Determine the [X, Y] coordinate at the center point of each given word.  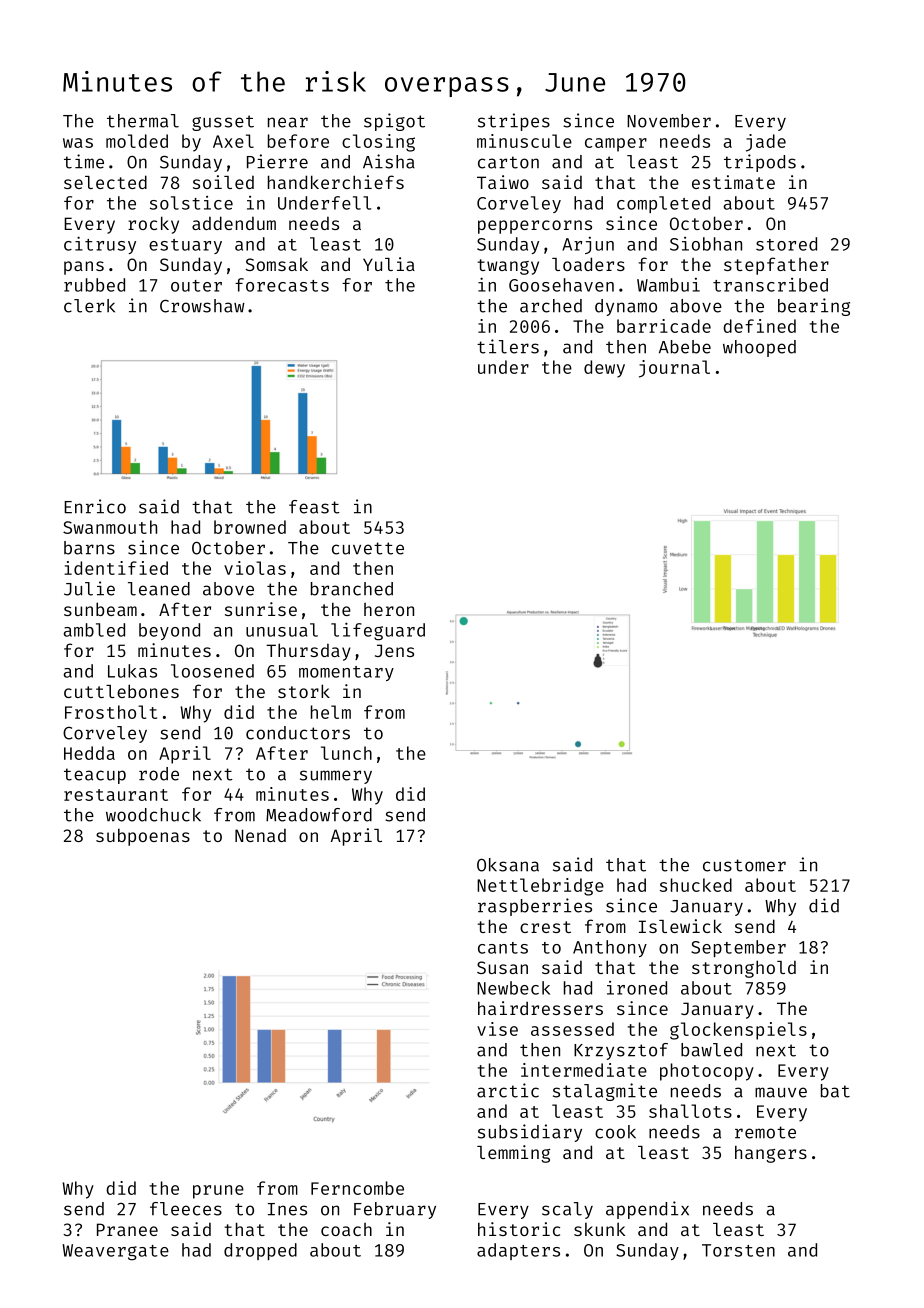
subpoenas [143, 837]
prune [218, 1192]
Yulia [389, 264]
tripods [760, 163]
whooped [759, 348]
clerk [89, 306]
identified [116, 568]
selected [105, 182]
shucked [696, 885]
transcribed [770, 285]
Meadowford [319, 815]
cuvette [368, 548]
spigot [394, 122]
